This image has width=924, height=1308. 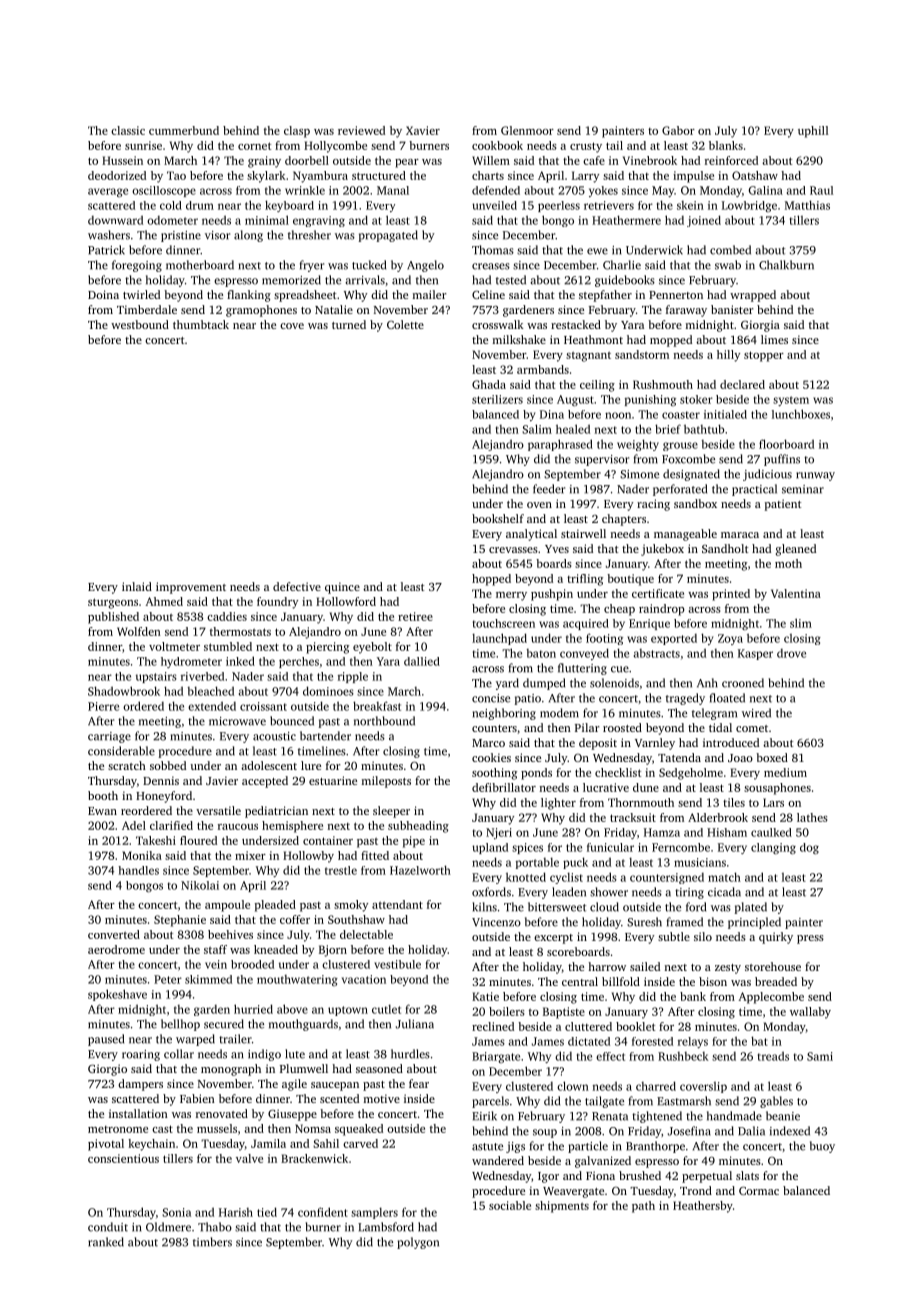 What do you see at coordinates (564, 1013) in the image?
I see `Baptiste` at bounding box center [564, 1013].
